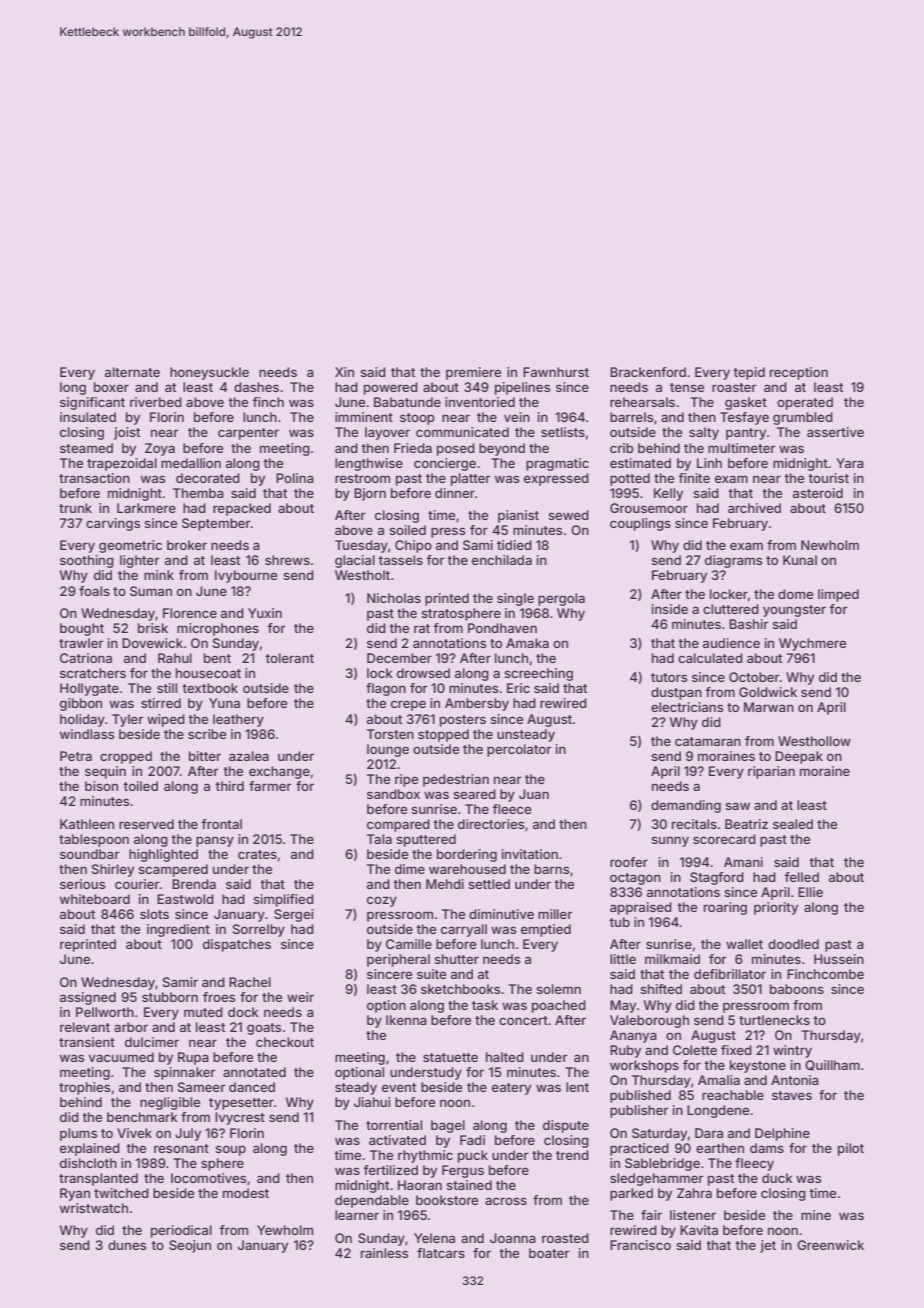 The height and width of the page is (1308, 924). I want to click on powered, so click(391, 388).
